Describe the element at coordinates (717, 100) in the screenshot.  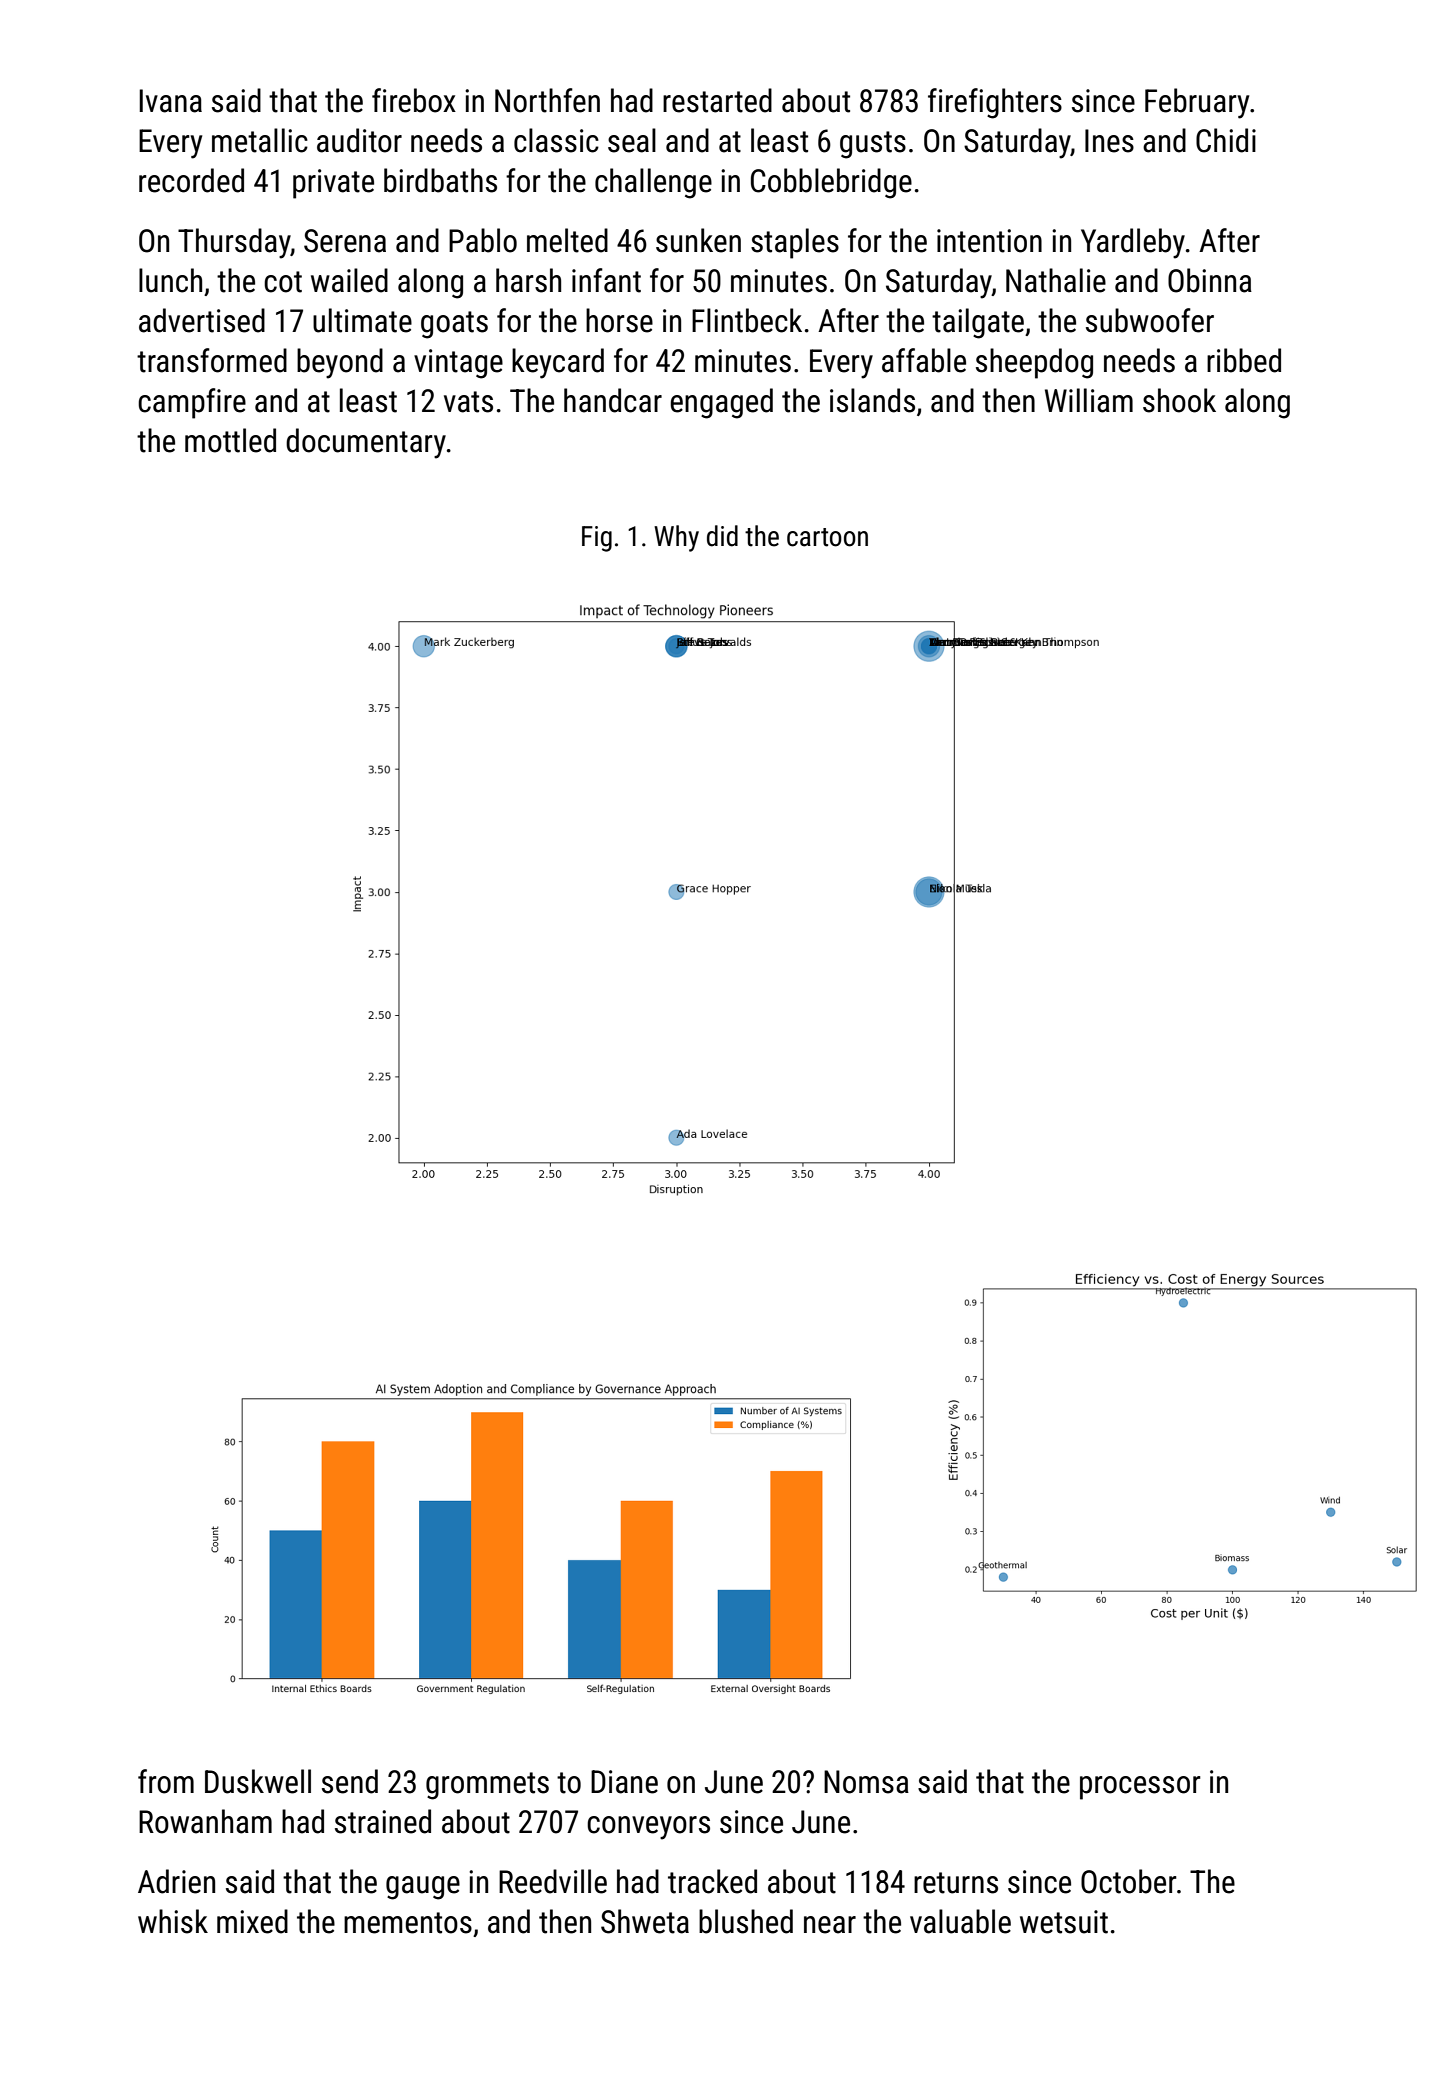
I see `restarted` at that location.
